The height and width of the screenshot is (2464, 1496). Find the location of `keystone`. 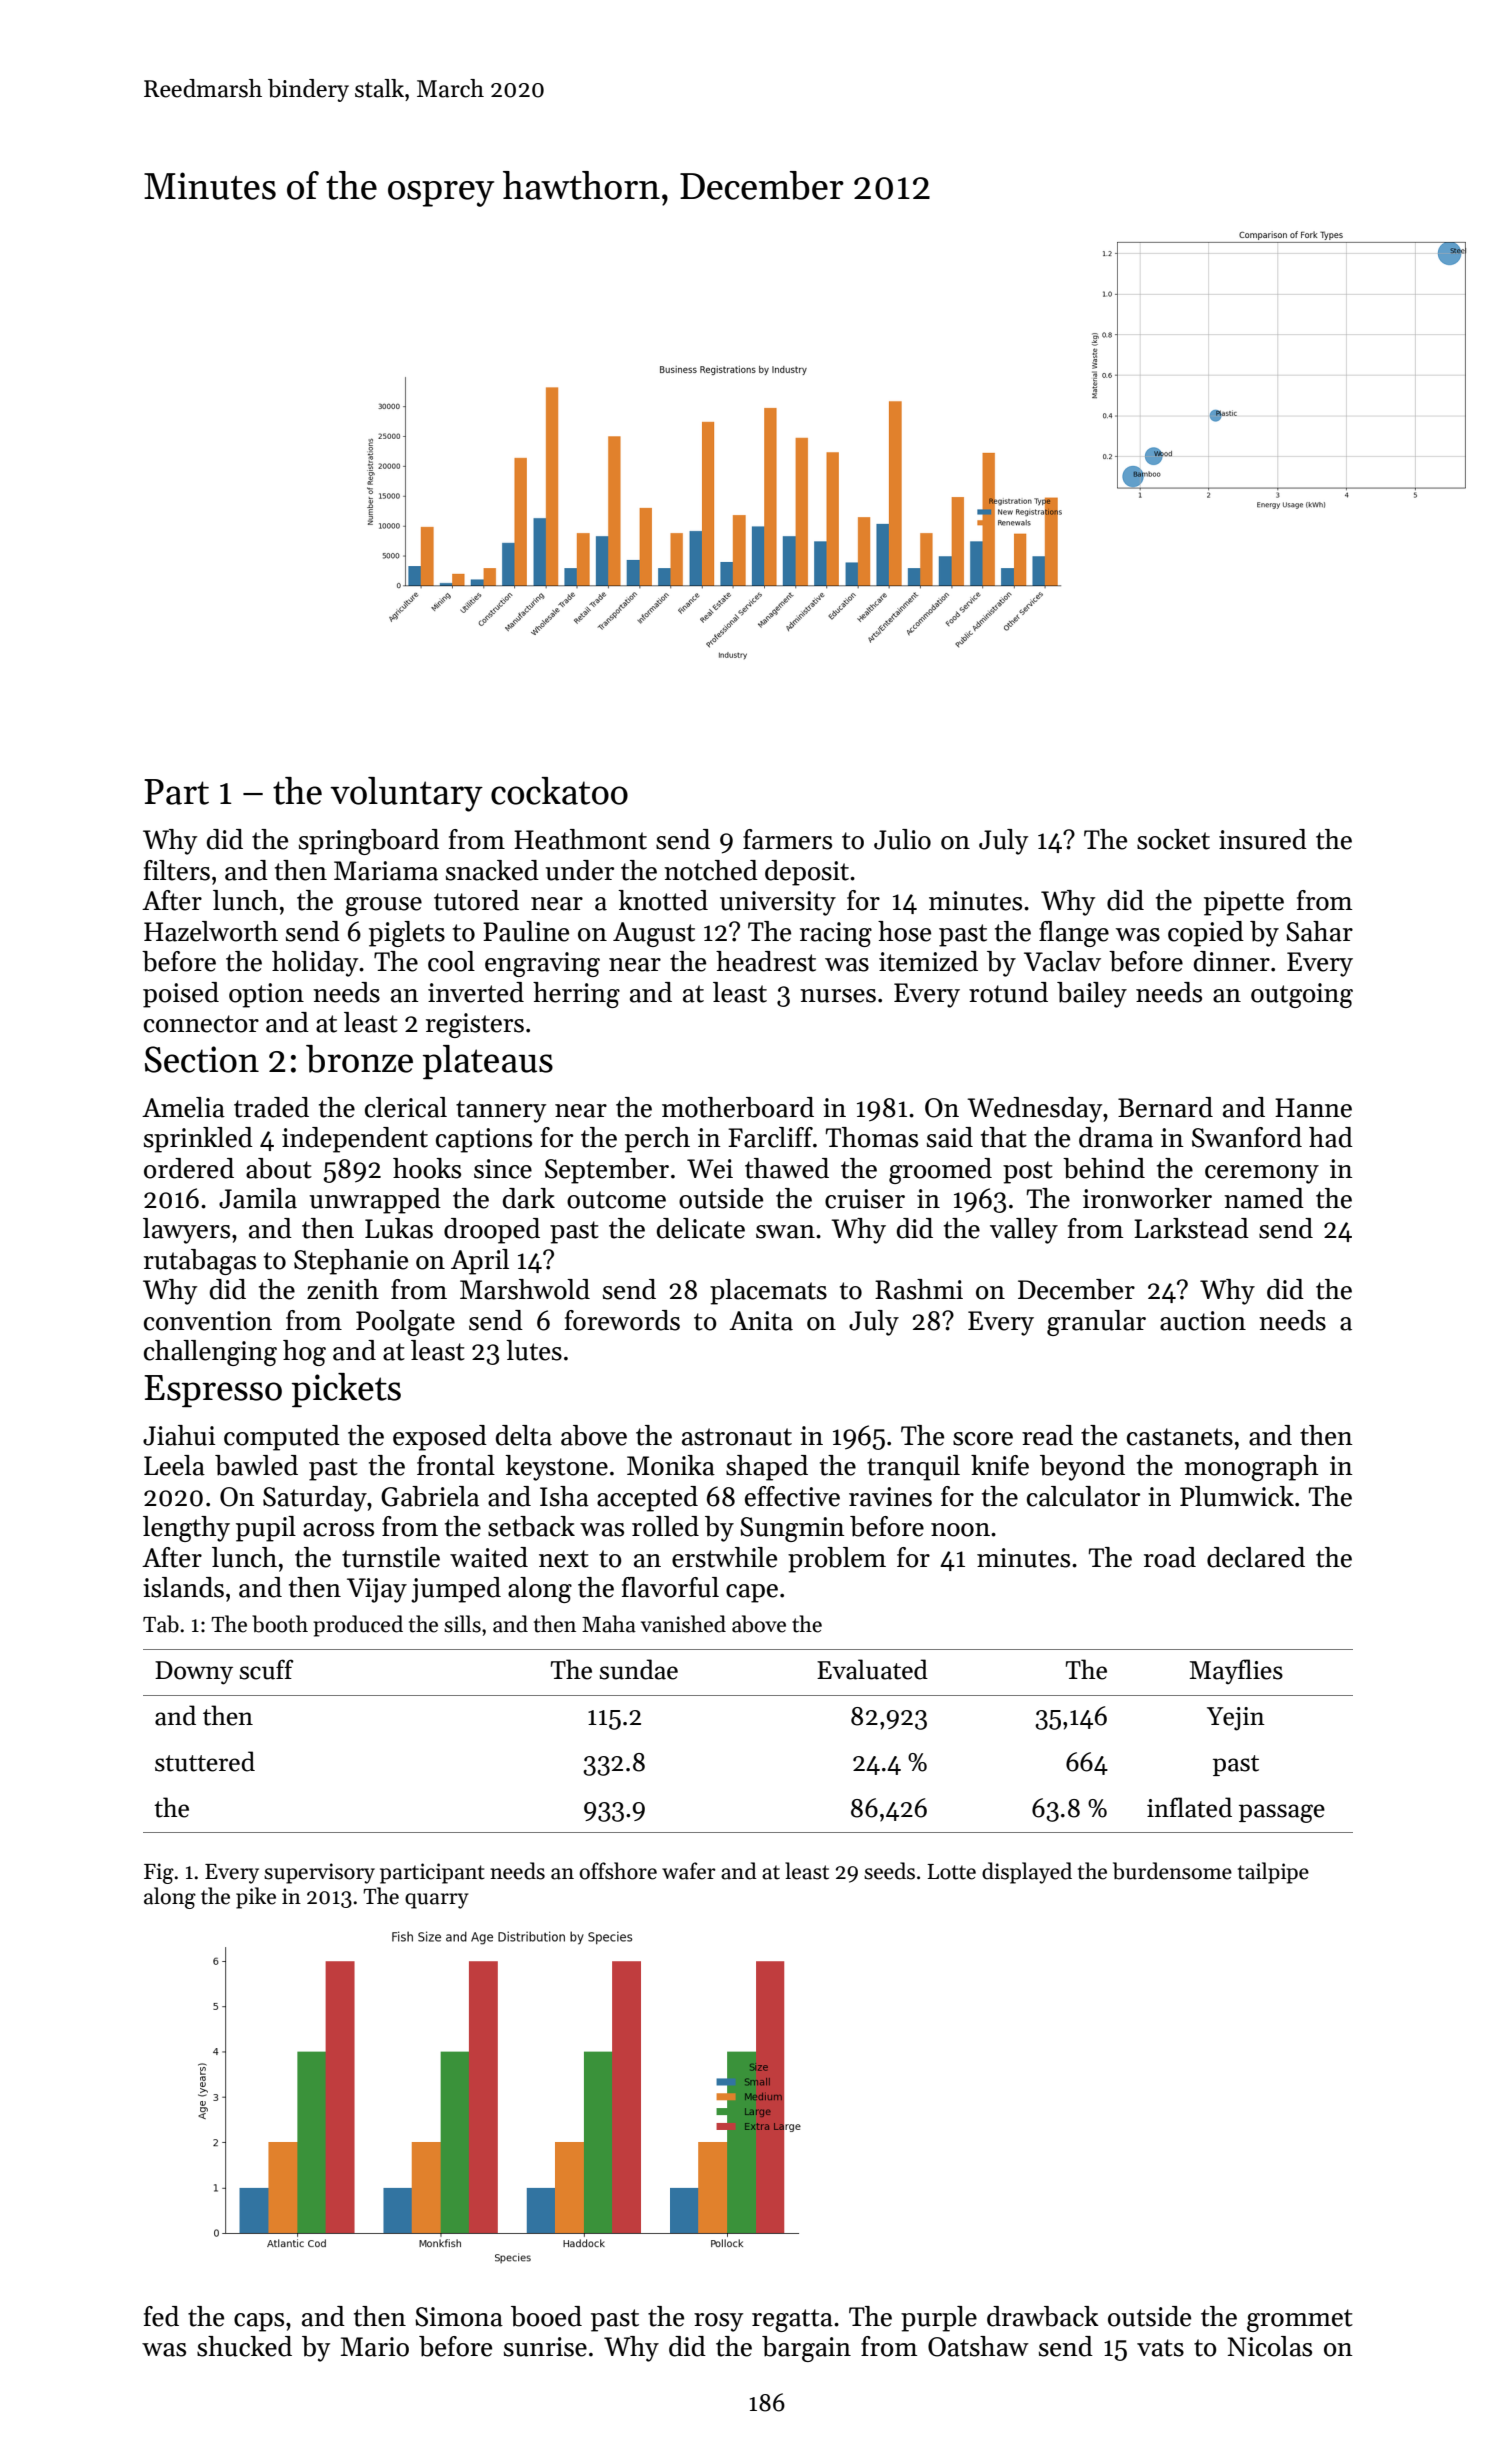

keystone is located at coordinates (556, 1468).
